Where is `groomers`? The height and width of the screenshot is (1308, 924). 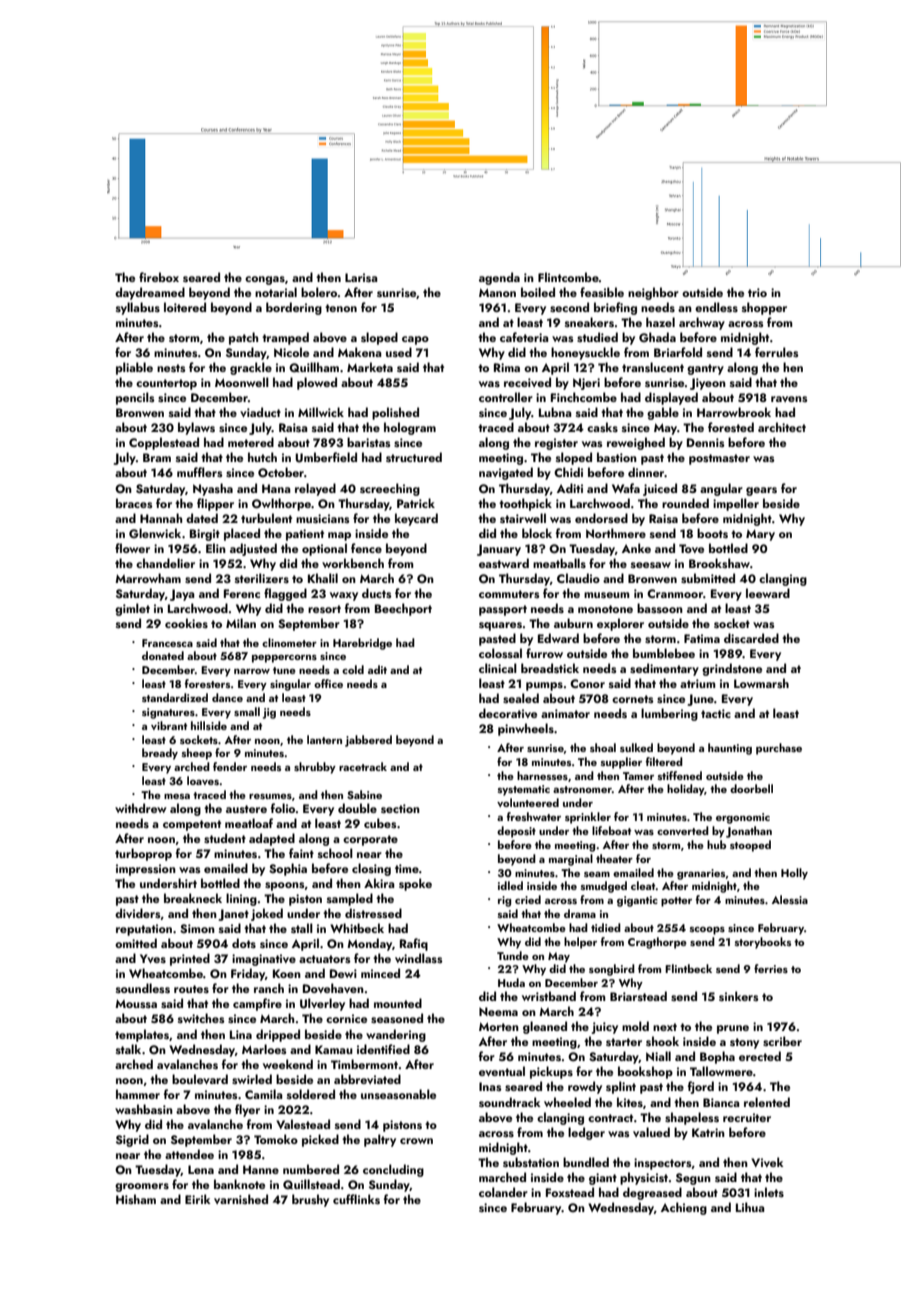 groomers is located at coordinates (142, 1187).
